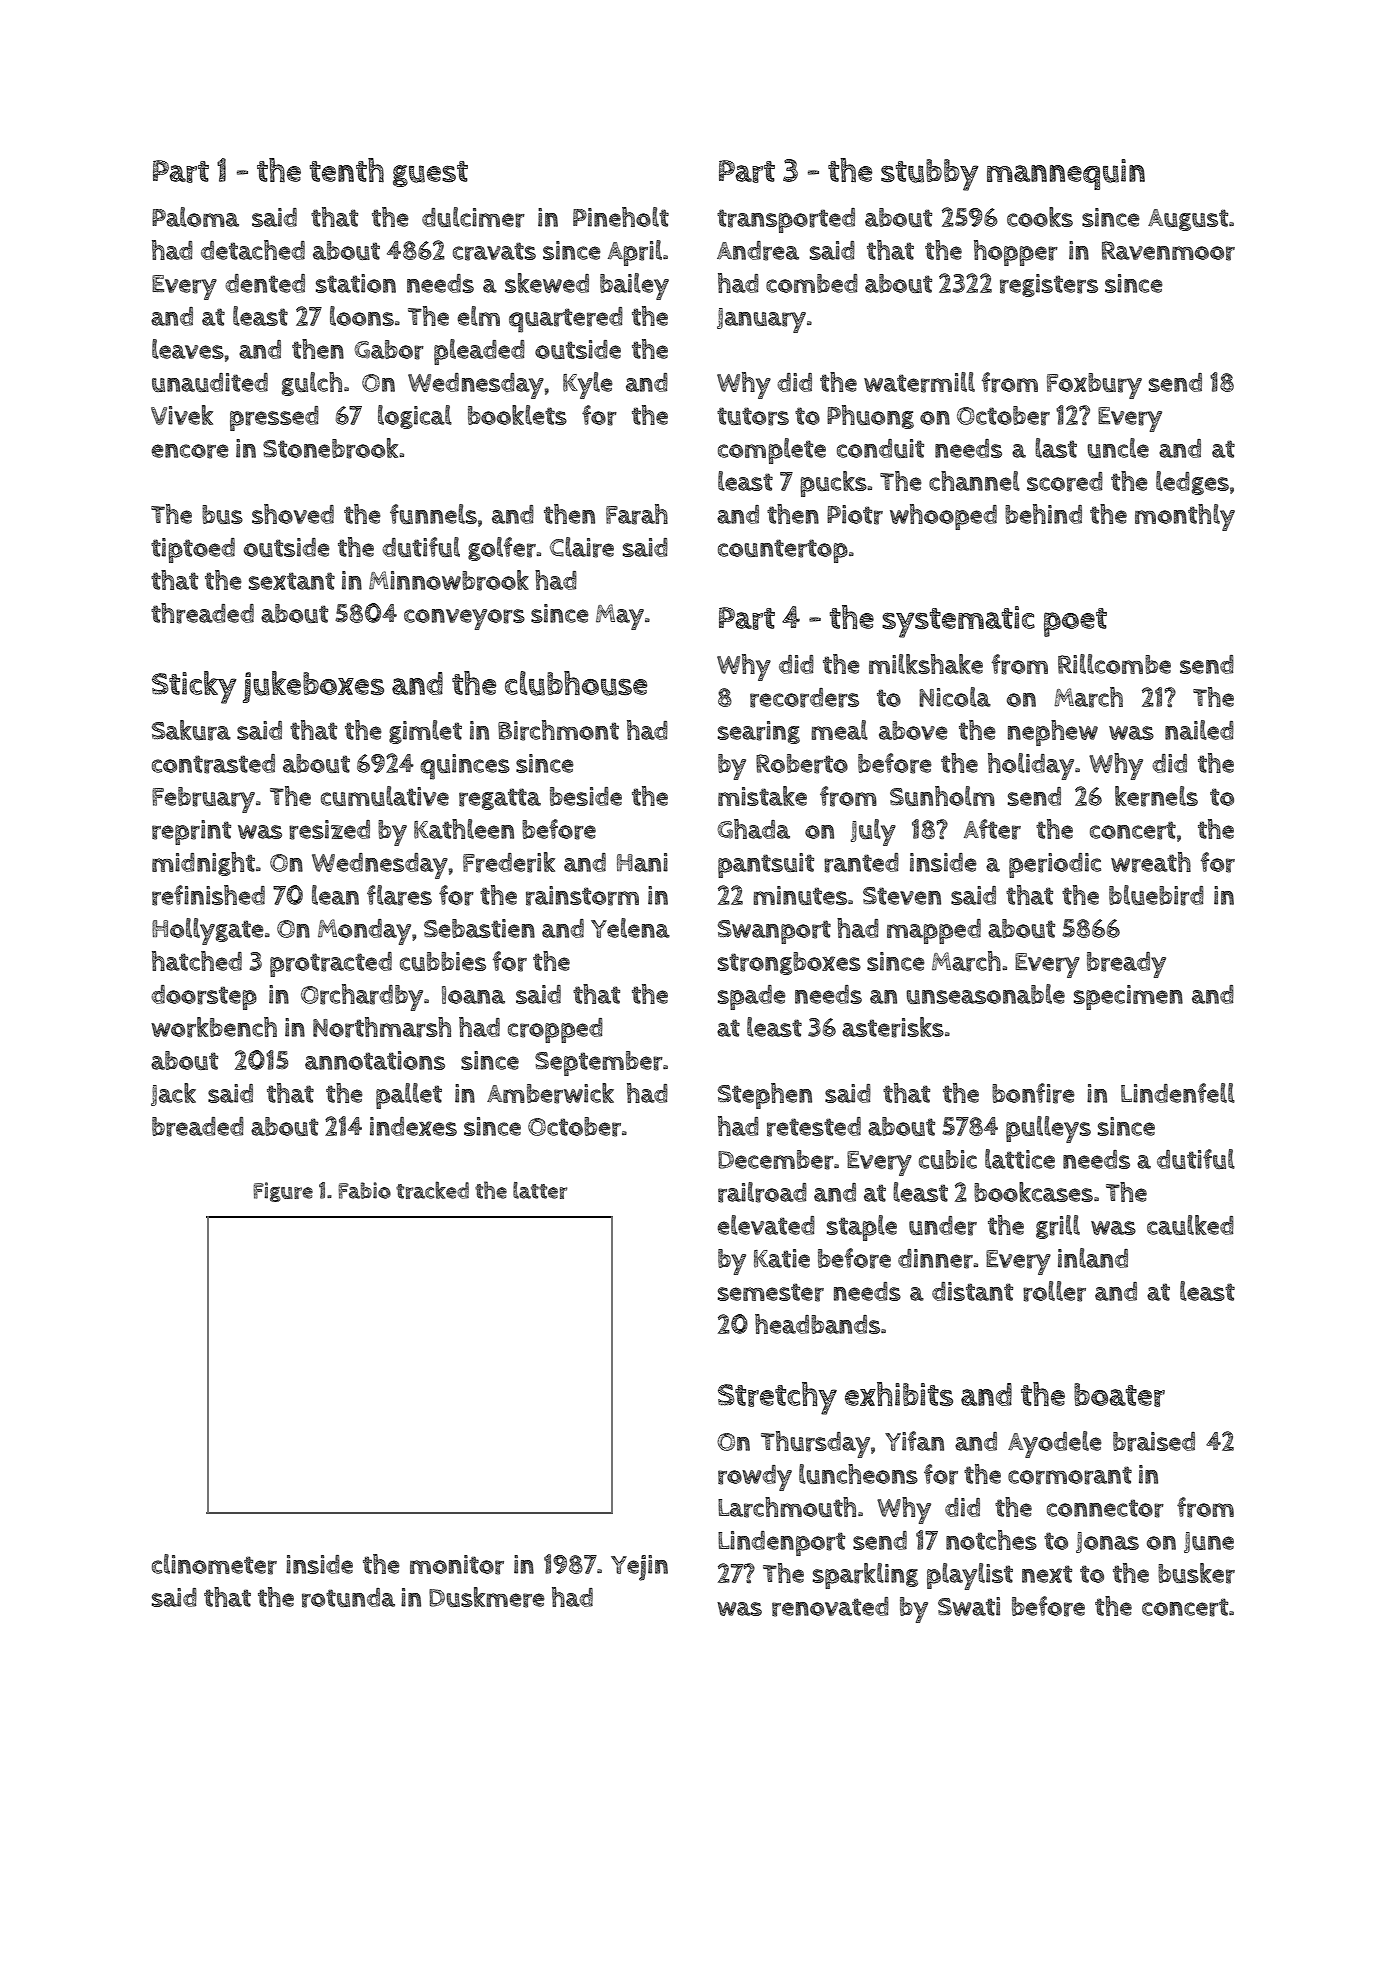 Image resolution: width=1386 pixels, height=1969 pixels. What do you see at coordinates (1066, 174) in the screenshot?
I see `mannequin` at bounding box center [1066, 174].
